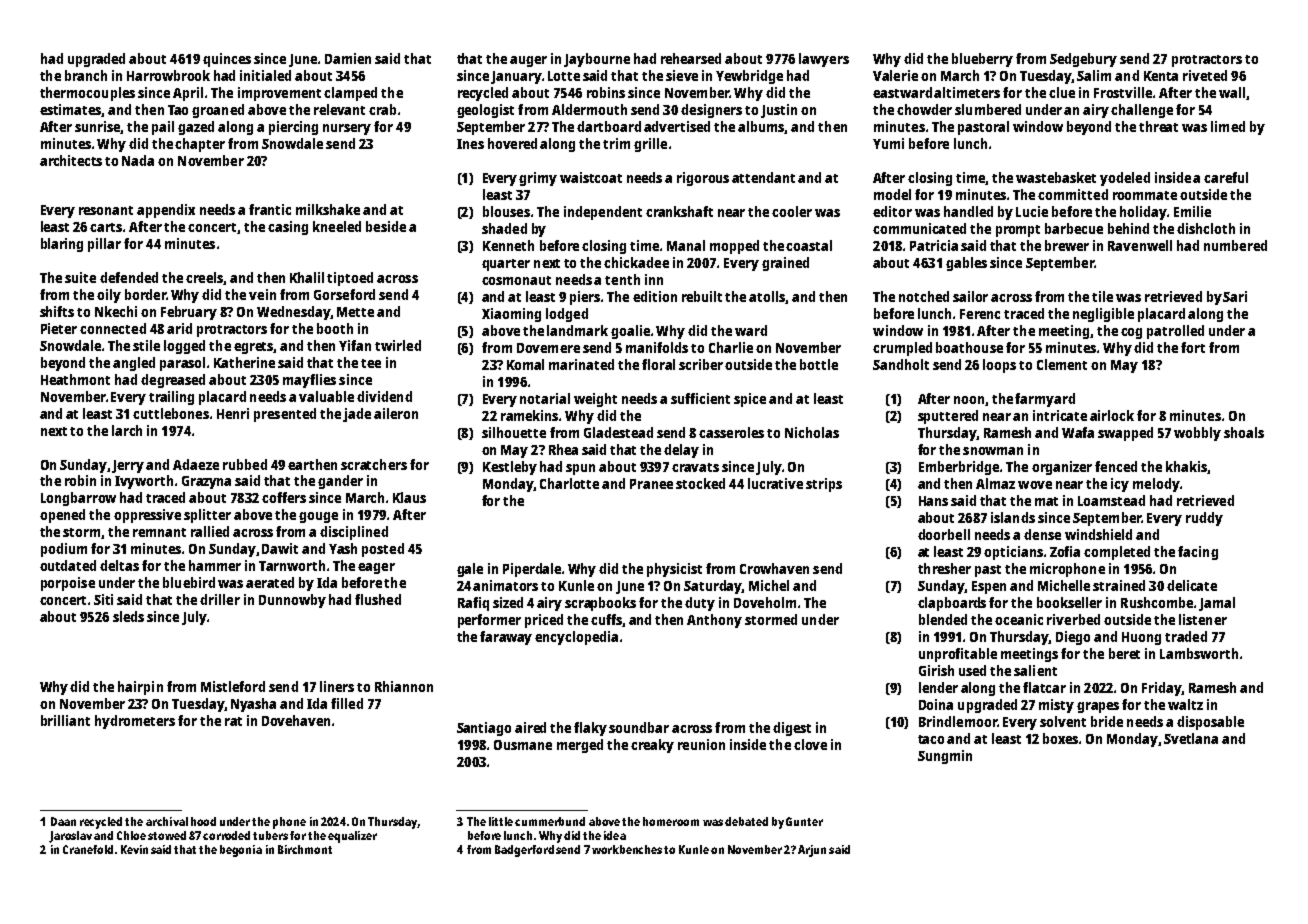 Image resolution: width=1308 pixels, height=924 pixels. What do you see at coordinates (86, 75) in the screenshot?
I see `branch` at bounding box center [86, 75].
